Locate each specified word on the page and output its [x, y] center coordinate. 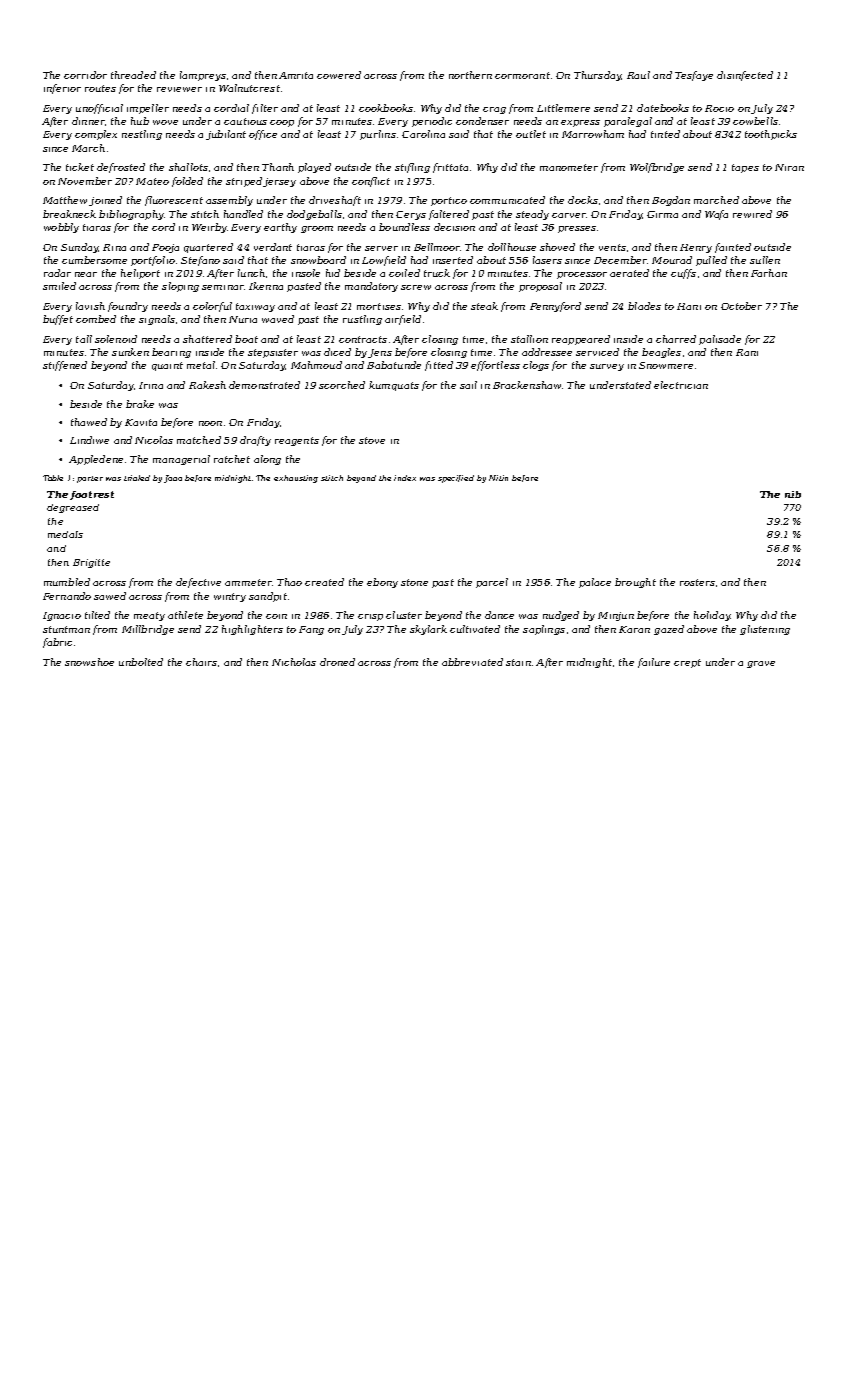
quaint [167, 366]
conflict [371, 182]
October [741, 306]
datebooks [663, 108]
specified [456, 479]
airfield [403, 320]
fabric [57, 643]
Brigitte [91, 563]
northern [470, 75]
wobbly [61, 228]
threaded [133, 75]
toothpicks [771, 135]
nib [793, 494]
